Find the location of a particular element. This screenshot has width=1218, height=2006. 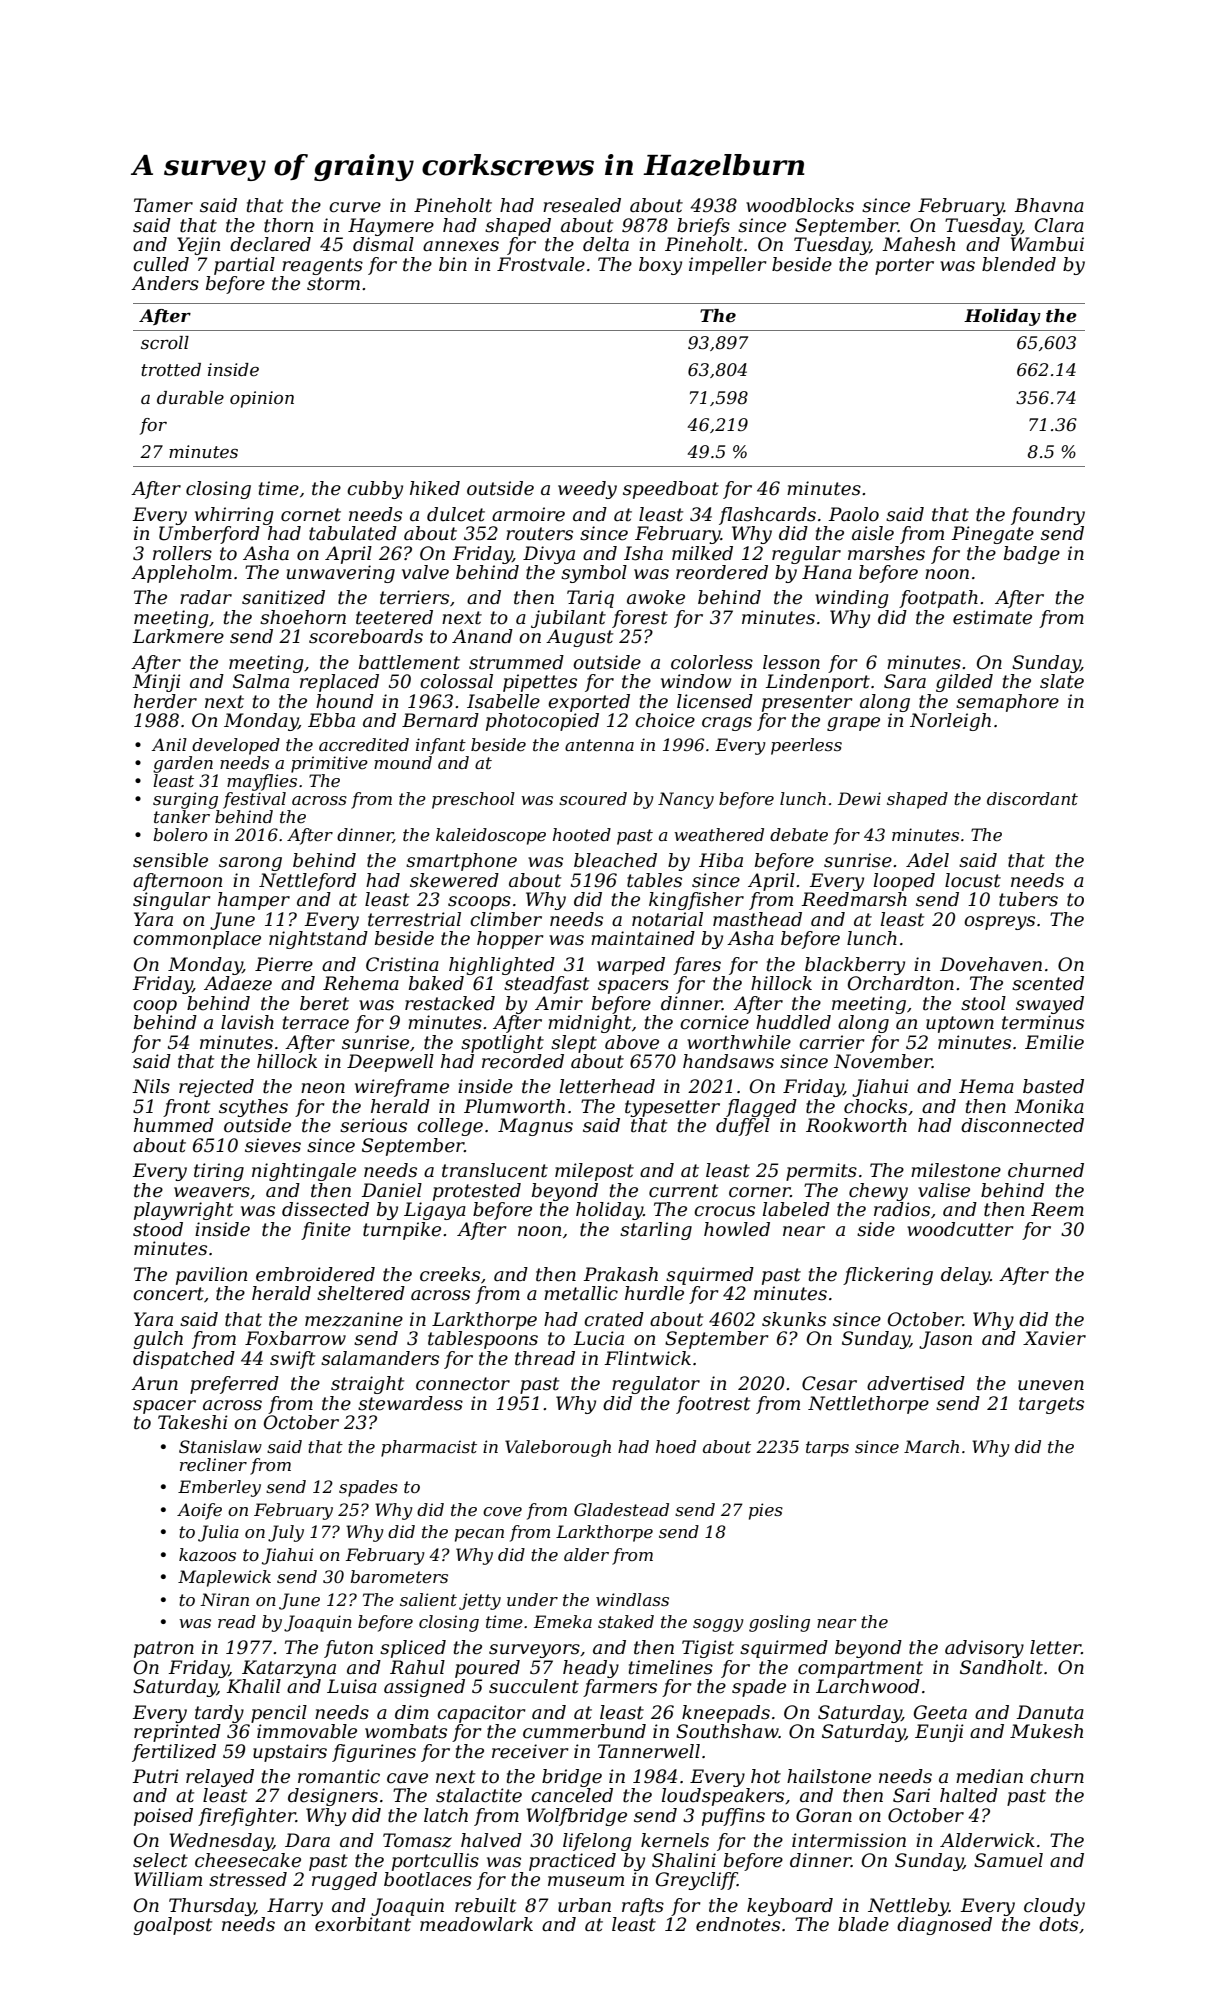

Bhavna is located at coordinates (1049, 205).
